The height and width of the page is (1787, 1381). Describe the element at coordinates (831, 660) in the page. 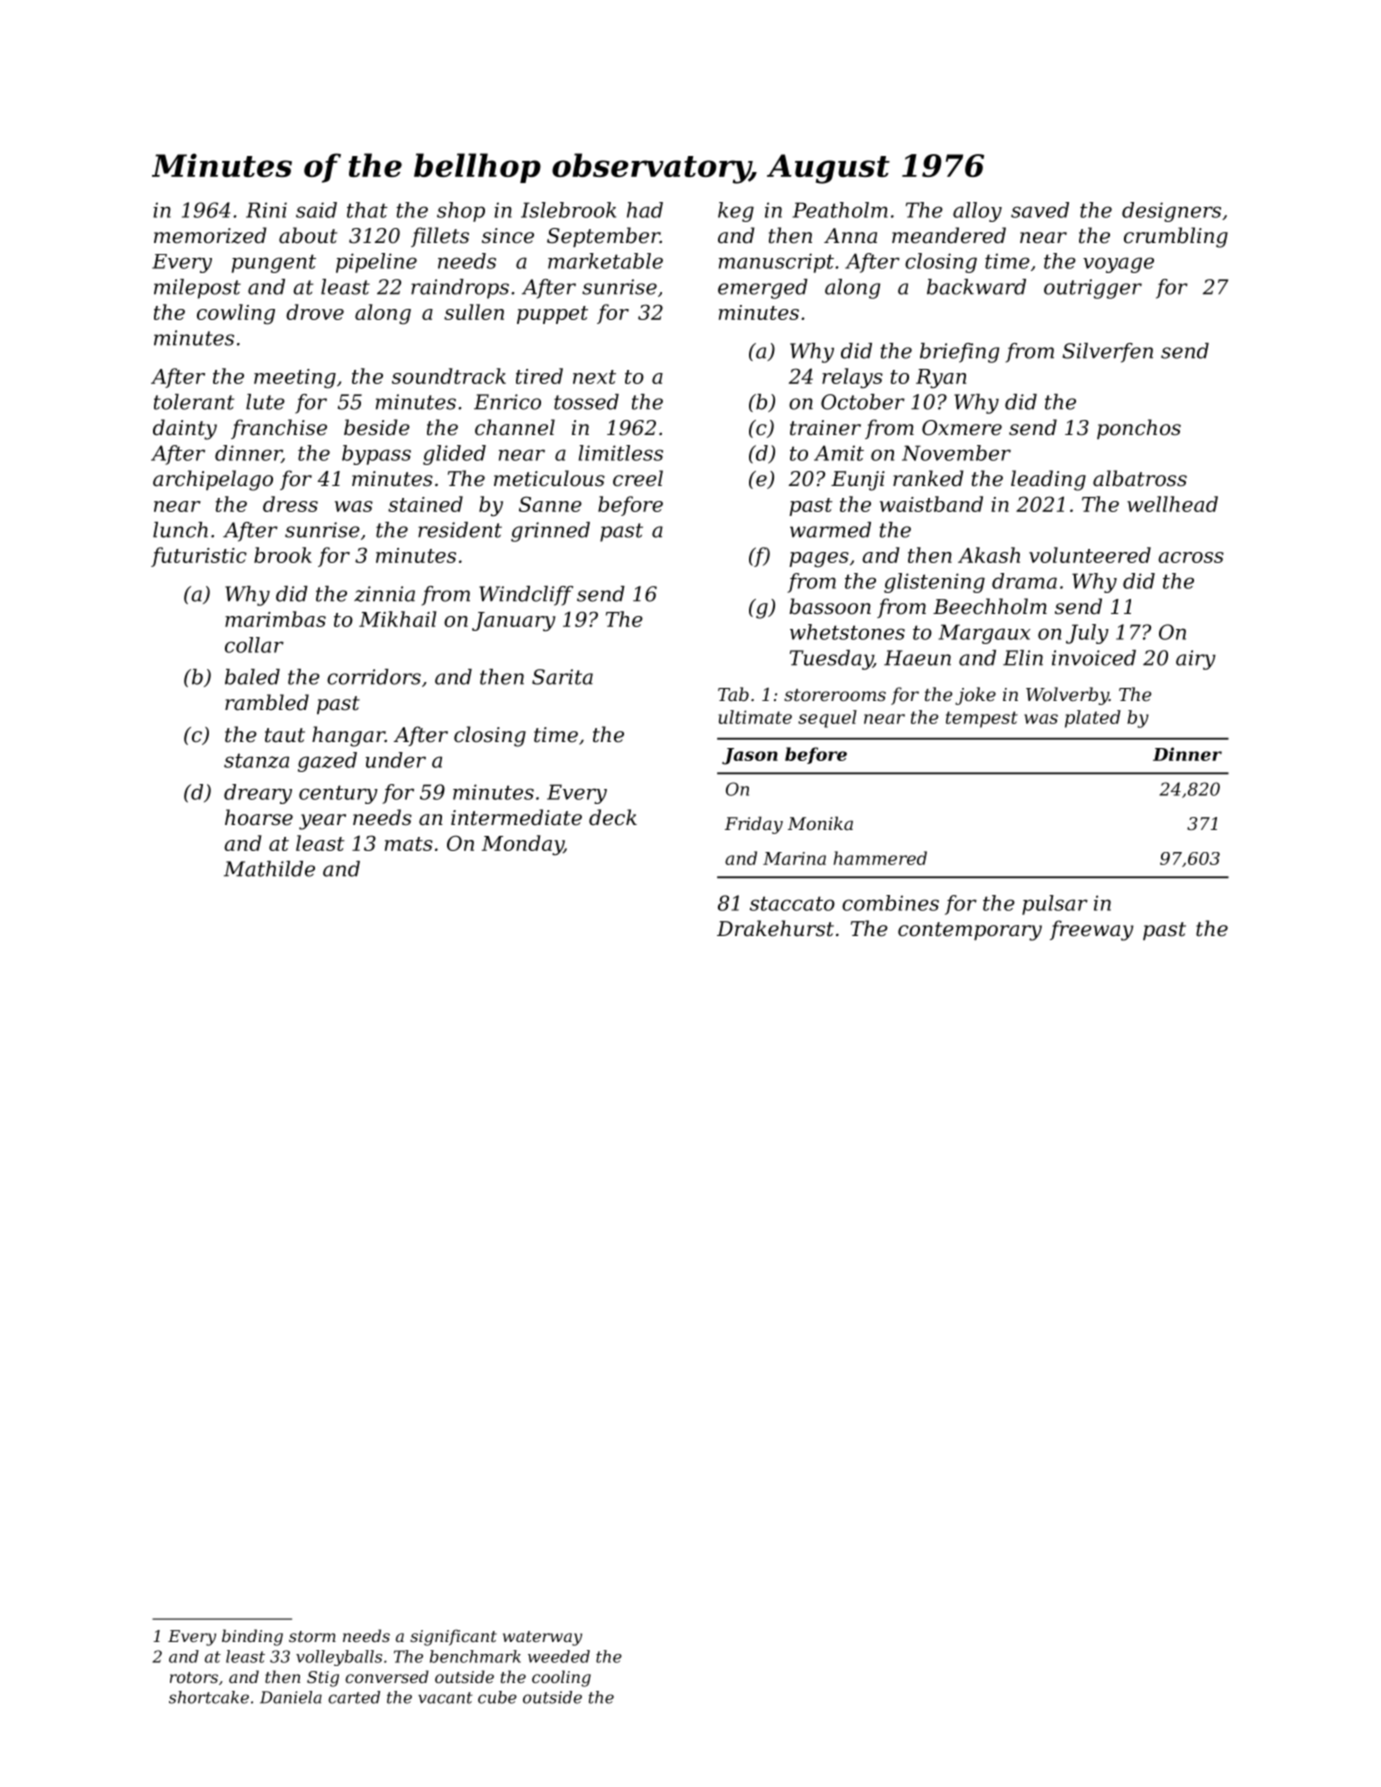

I see `Tuesday` at that location.
